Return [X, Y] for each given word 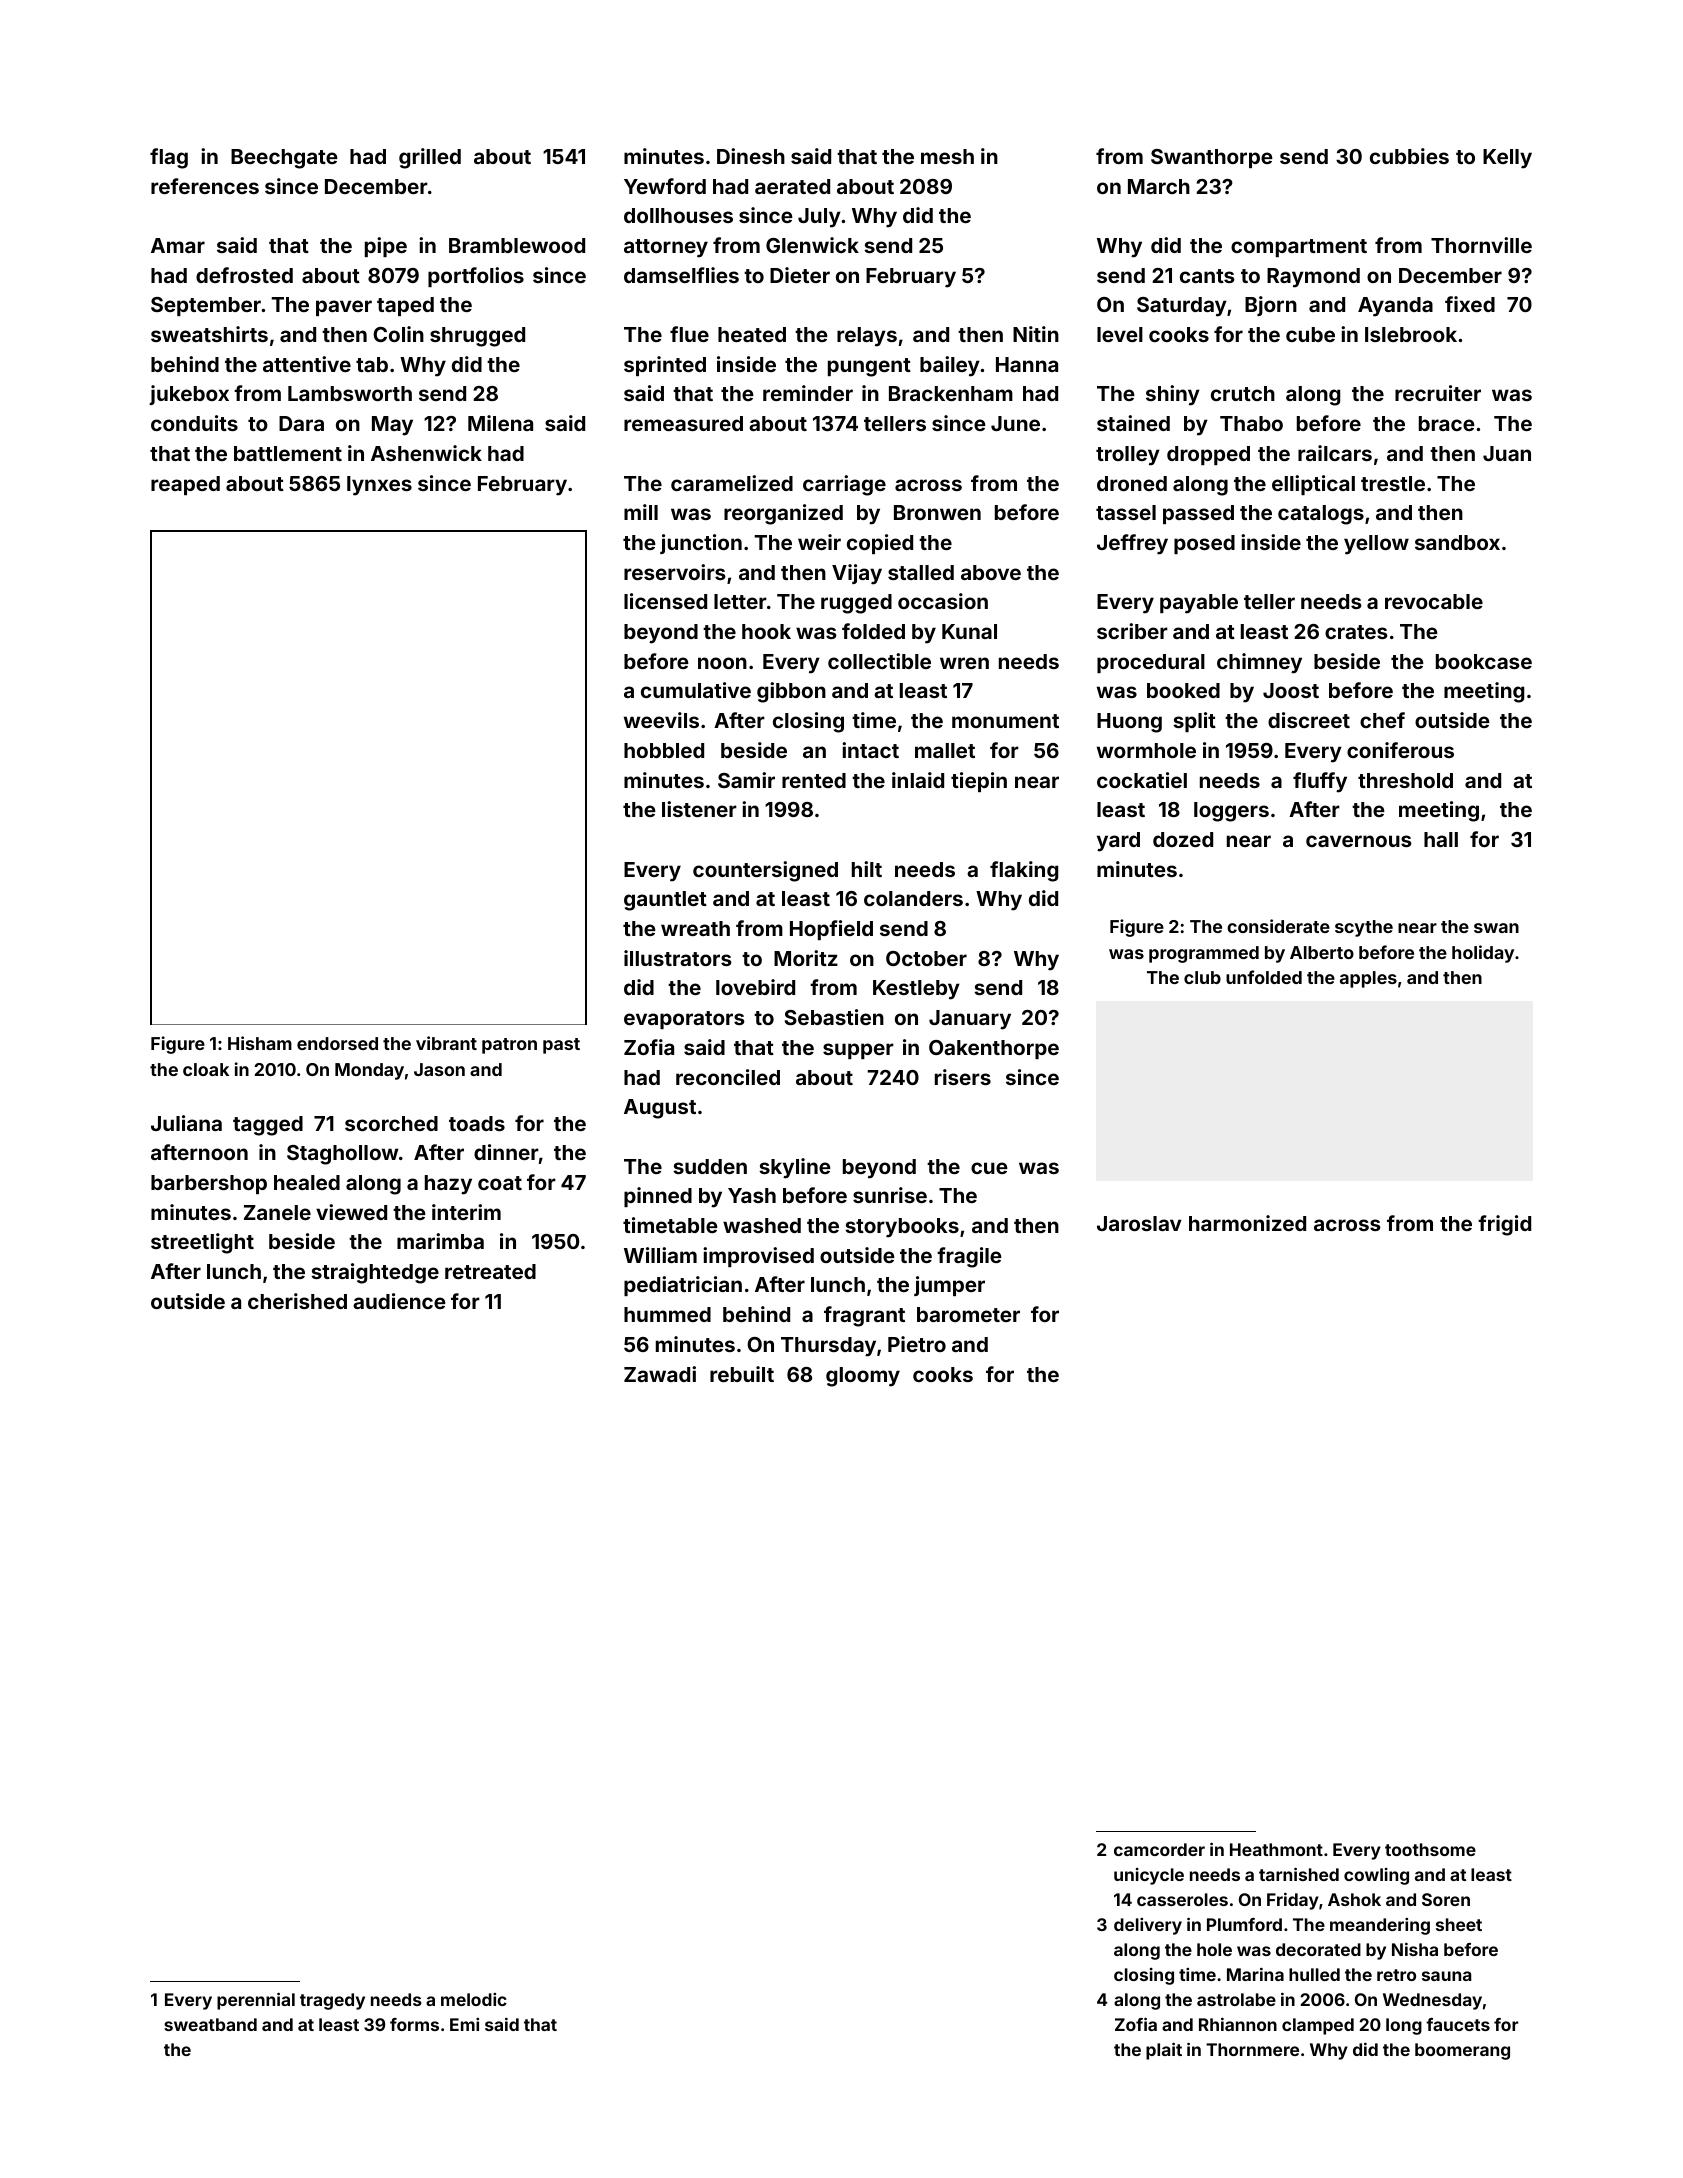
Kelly [1507, 159]
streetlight [202, 1243]
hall [1441, 839]
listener [699, 809]
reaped [185, 485]
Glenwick [812, 245]
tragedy [332, 2001]
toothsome [1430, 1849]
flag [169, 158]
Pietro [917, 1344]
